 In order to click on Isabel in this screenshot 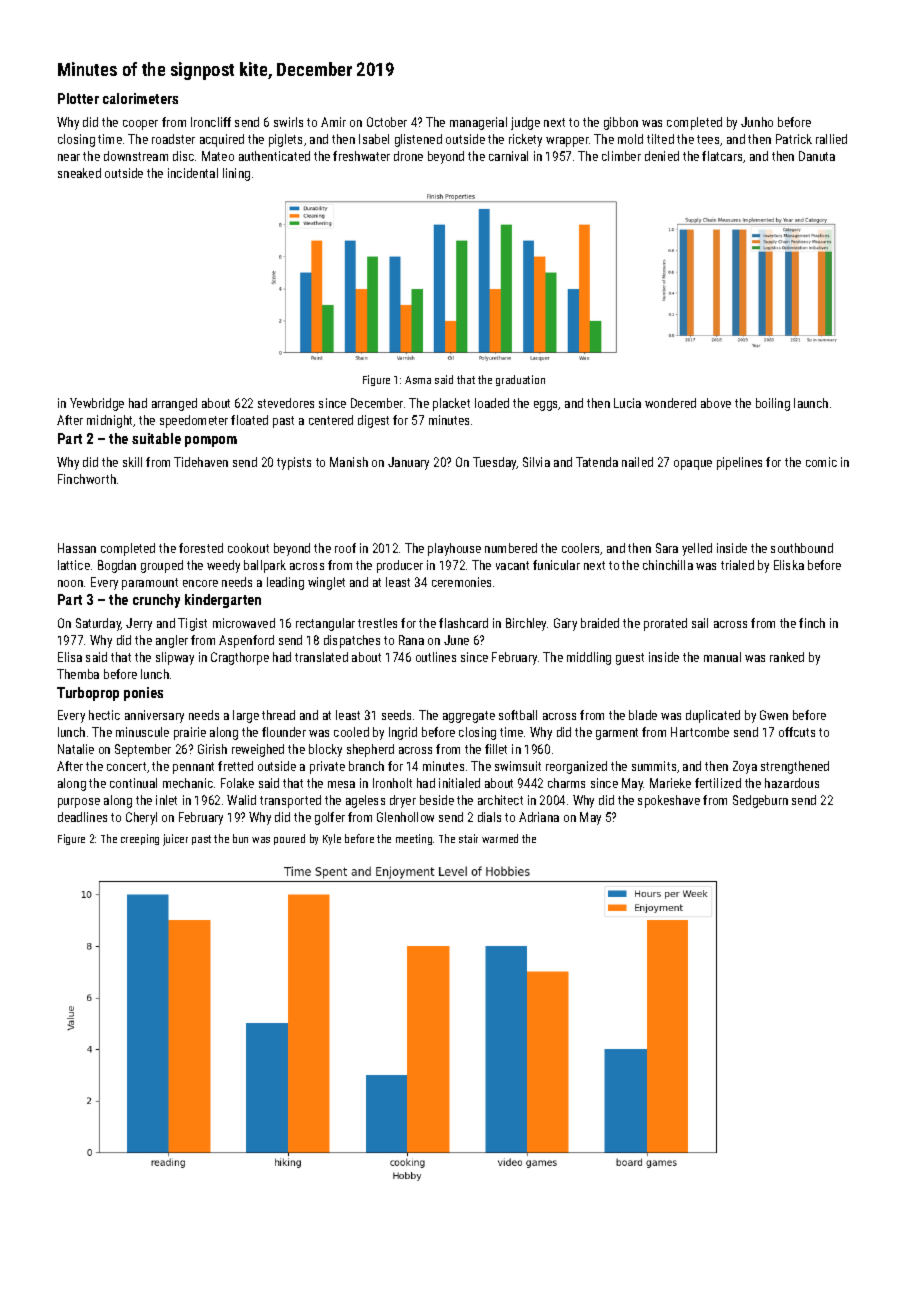, I will do `click(374, 139)`.
